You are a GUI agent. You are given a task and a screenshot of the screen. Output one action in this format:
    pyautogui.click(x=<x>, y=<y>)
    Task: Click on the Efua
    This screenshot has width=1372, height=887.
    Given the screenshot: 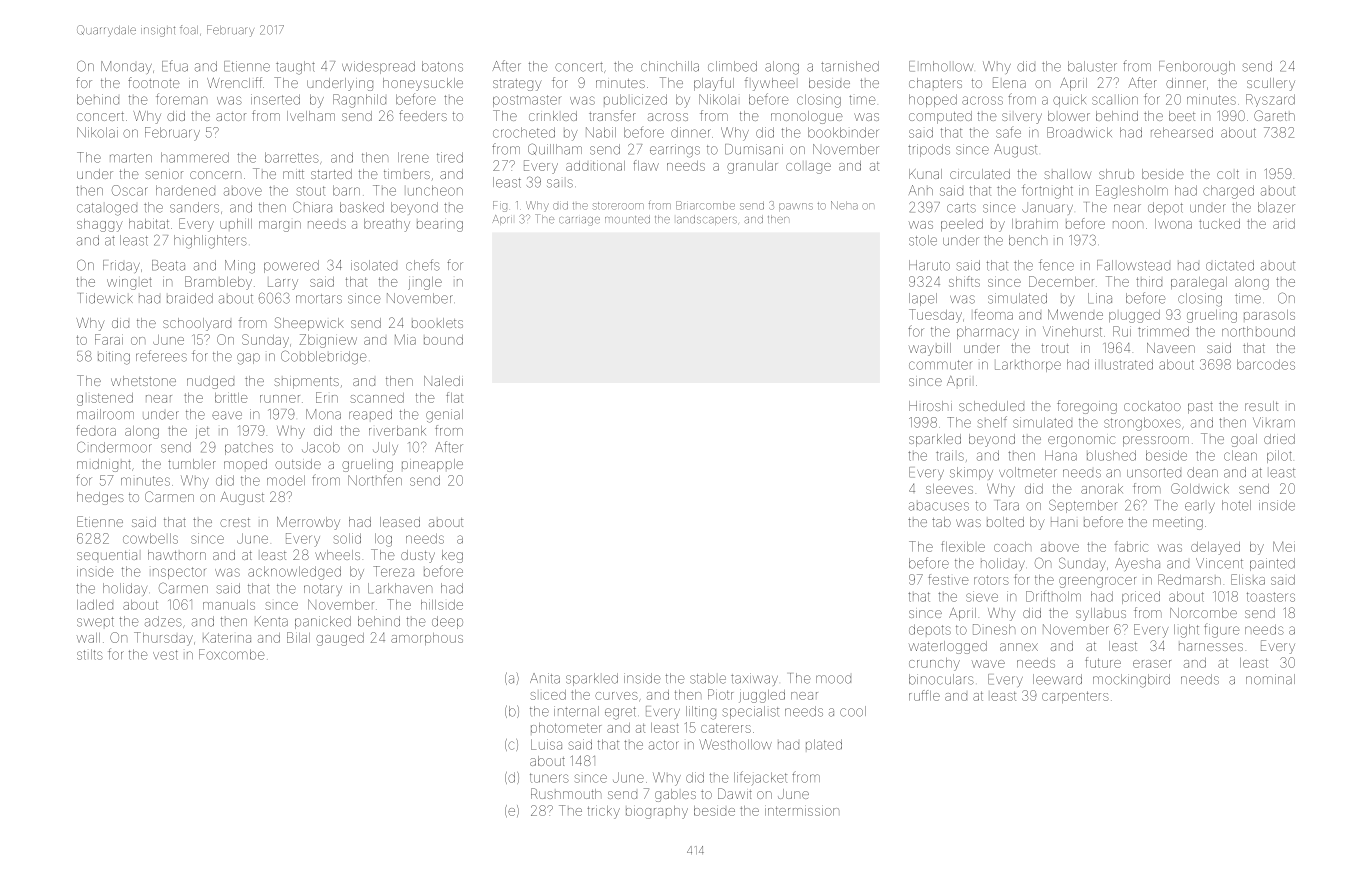 What is the action you would take?
    pyautogui.click(x=175, y=66)
